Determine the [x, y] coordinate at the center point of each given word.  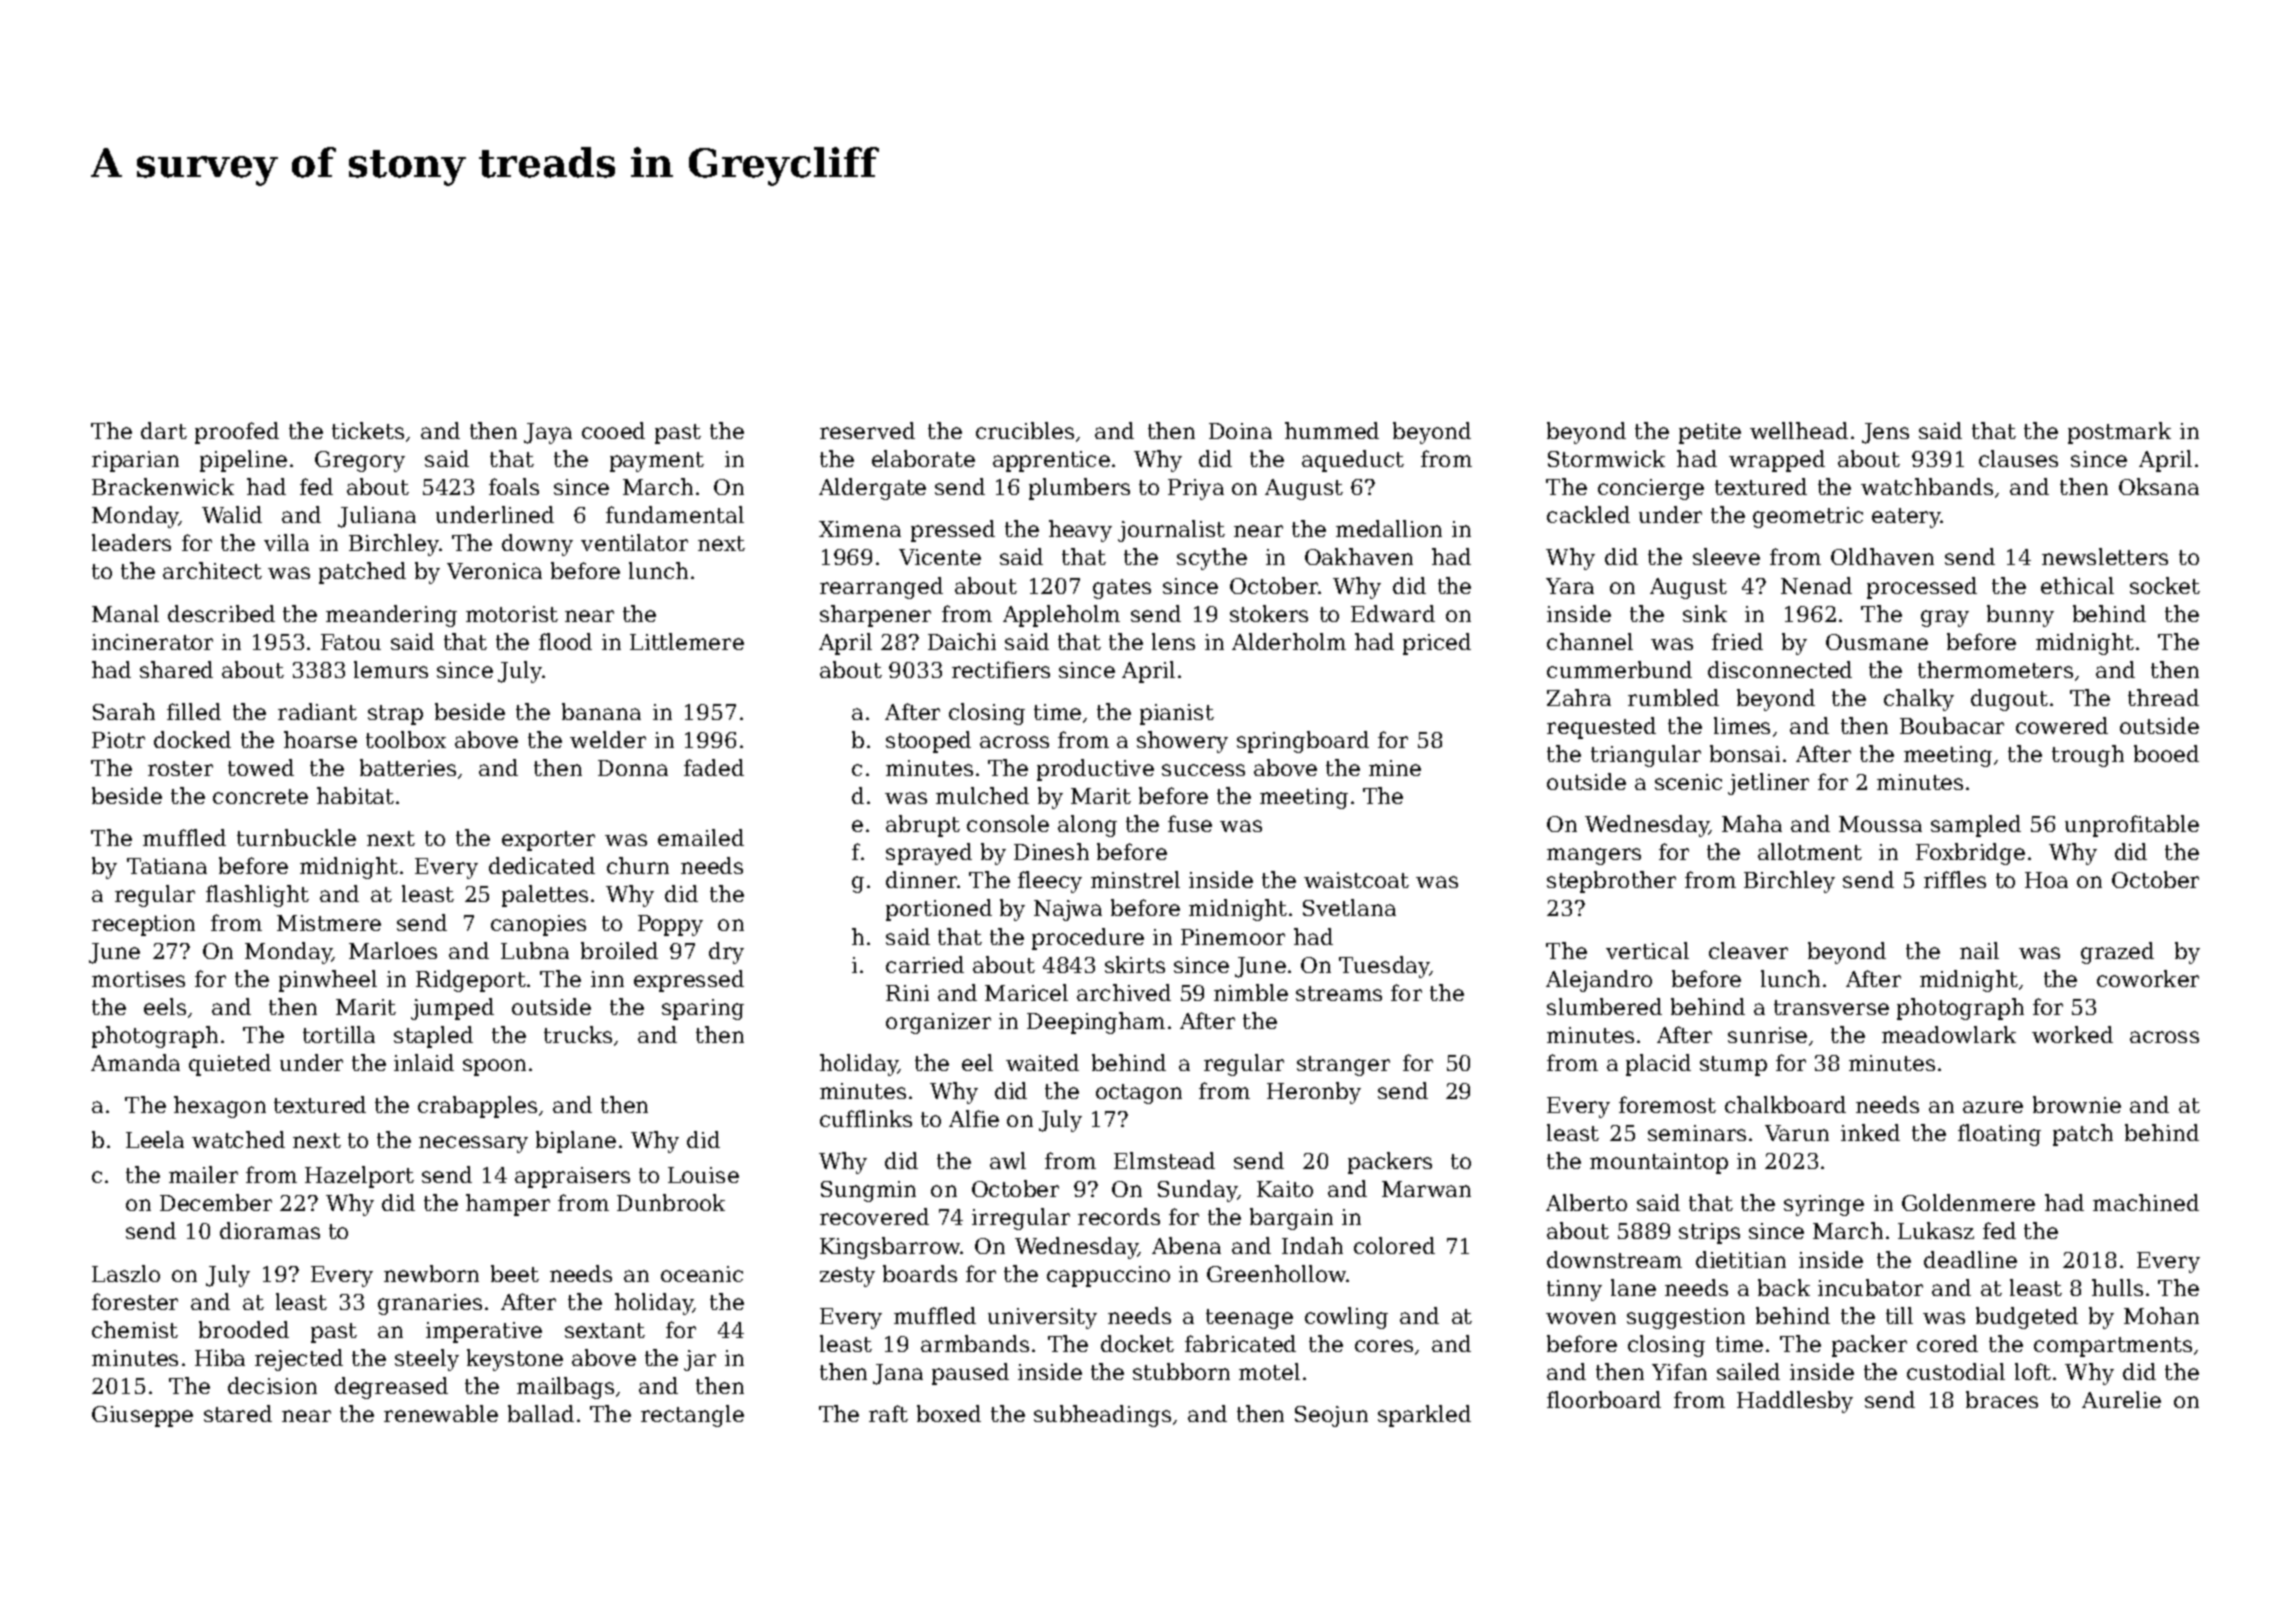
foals [514, 486]
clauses [2018, 458]
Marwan [1426, 1189]
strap [395, 715]
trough [2088, 756]
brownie [2077, 1104]
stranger [1343, 1066]
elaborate [923, 458]
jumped [452, 1009]
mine [1395, 768]
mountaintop [1659, 1163]
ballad [541, 1413]
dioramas [270, 1230]
